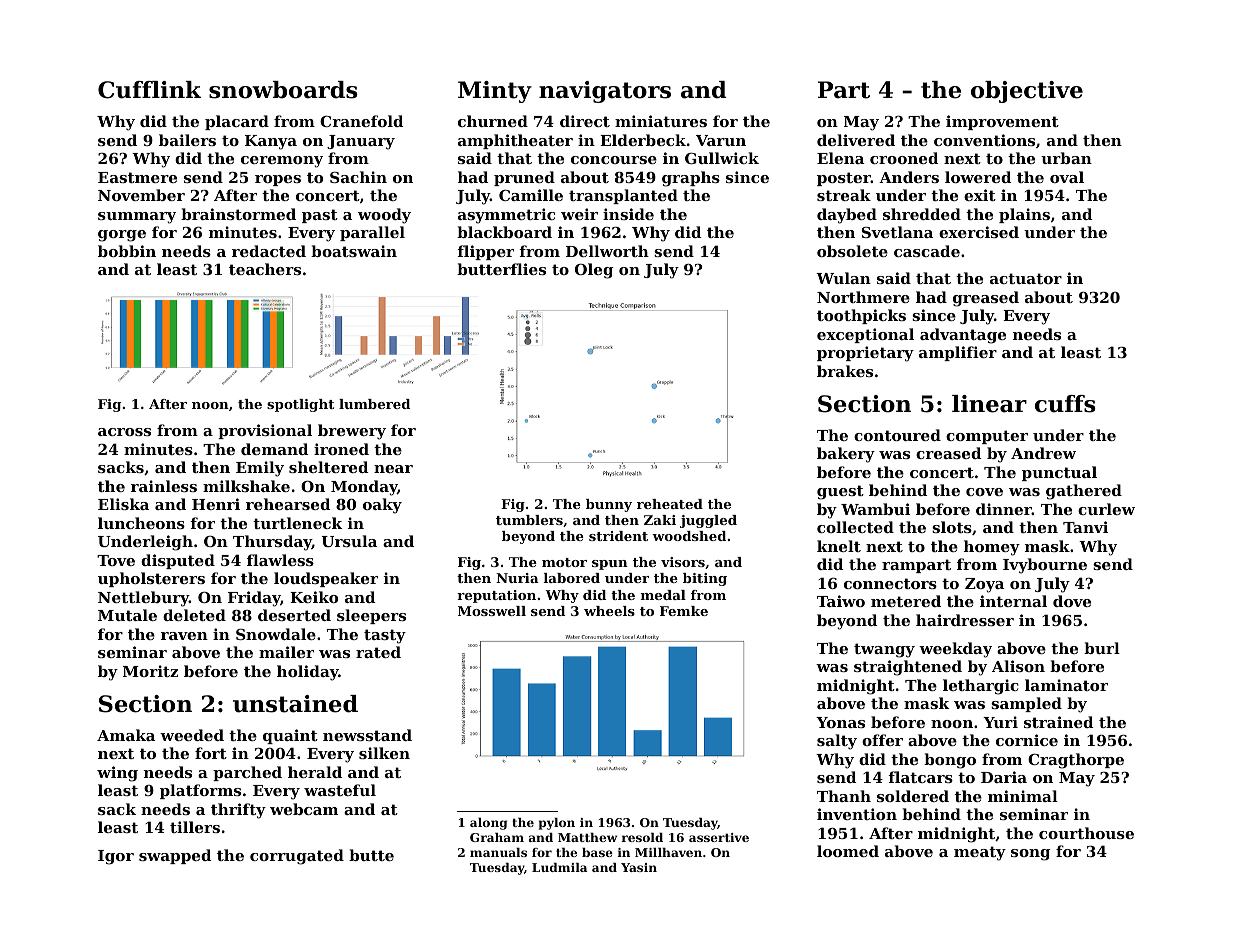 Image resolution: width=1233 pixels, height=952 pixels. Describe the element at coordinates (848, 851) in the document. I see `loomed` at that location.
